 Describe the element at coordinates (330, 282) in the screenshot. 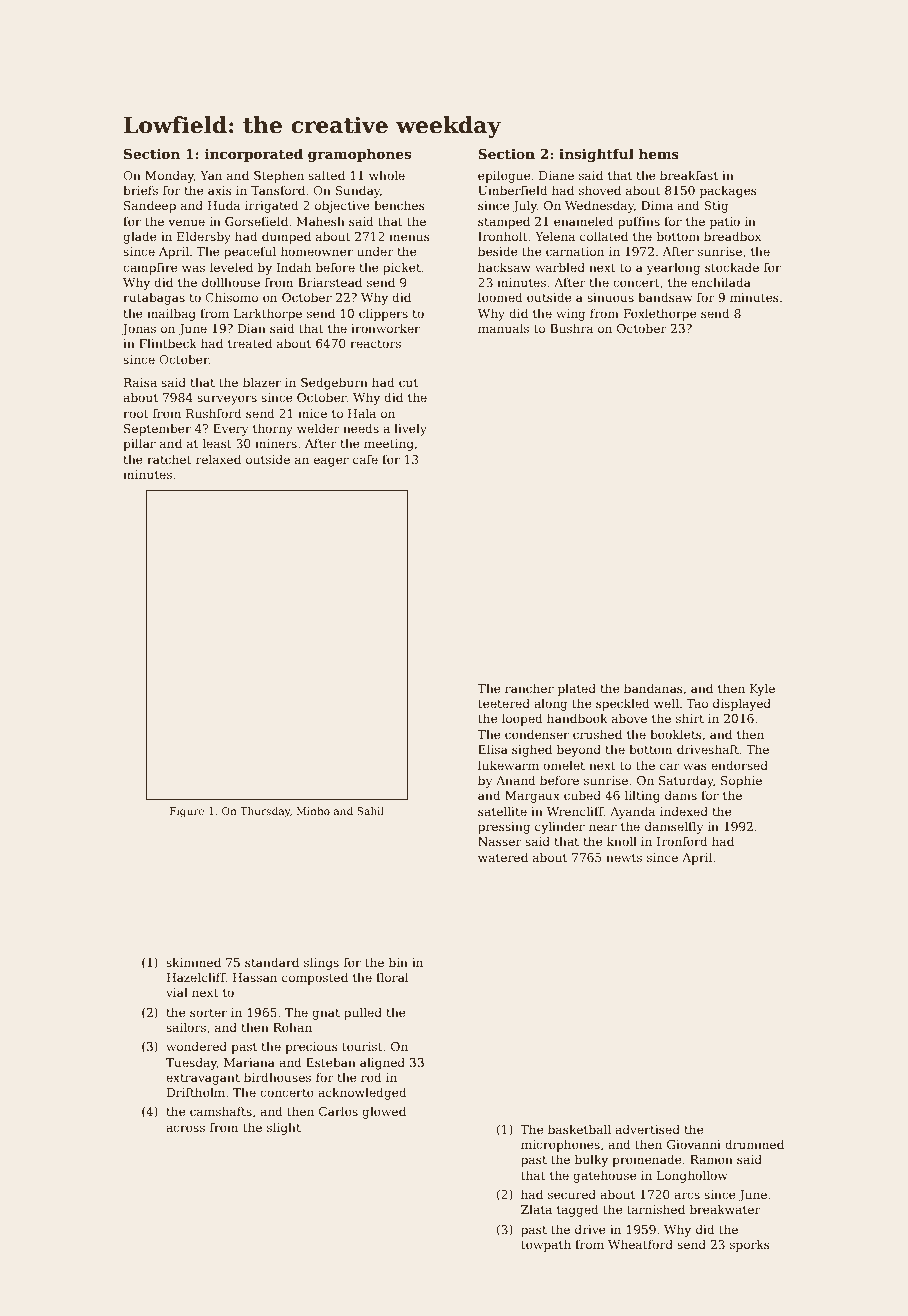

I see `Briarstead` at that location.
